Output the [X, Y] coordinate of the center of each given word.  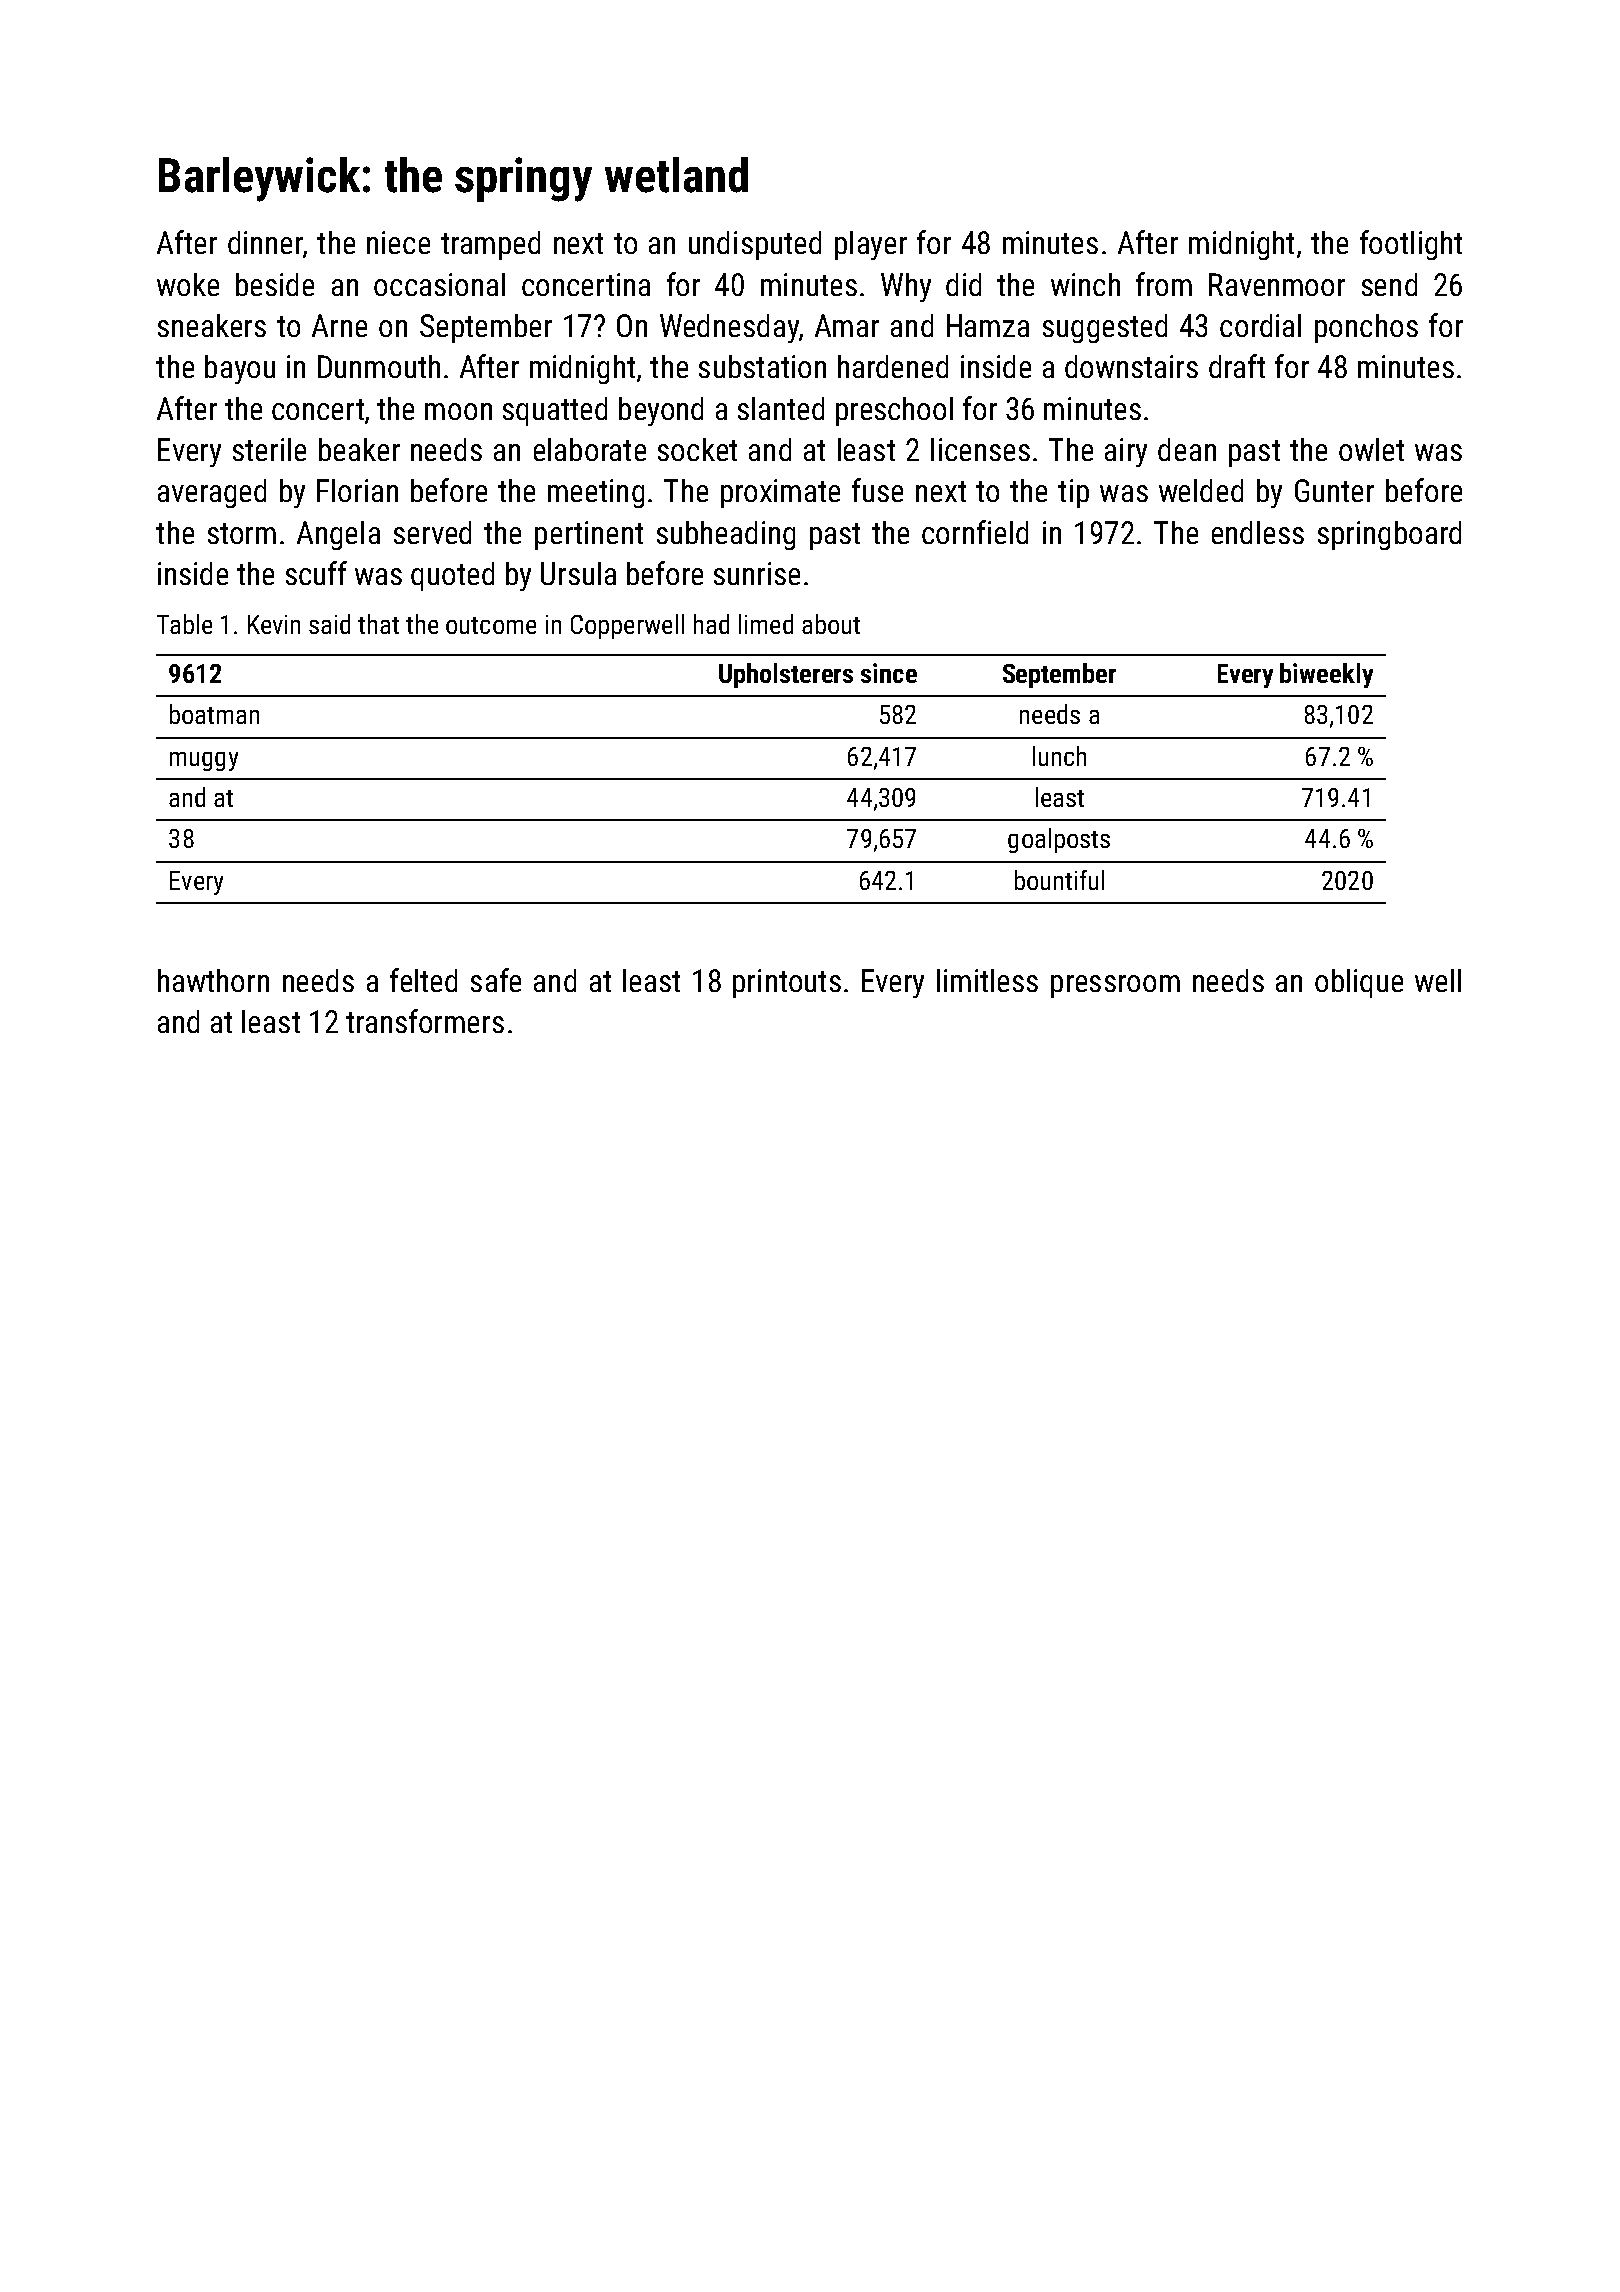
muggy [204, 761]
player [871, 245]
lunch [1059, 756]
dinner [265, 242]
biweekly [1326, 675]
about [831, 624]
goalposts [1059, 840]
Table [184, 624]
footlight [1411, 245]
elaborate [590, 449]
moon [458, 411]
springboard [1389, 535]
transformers [425, 1021]
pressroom [1115, 986]
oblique [1359, 983]
